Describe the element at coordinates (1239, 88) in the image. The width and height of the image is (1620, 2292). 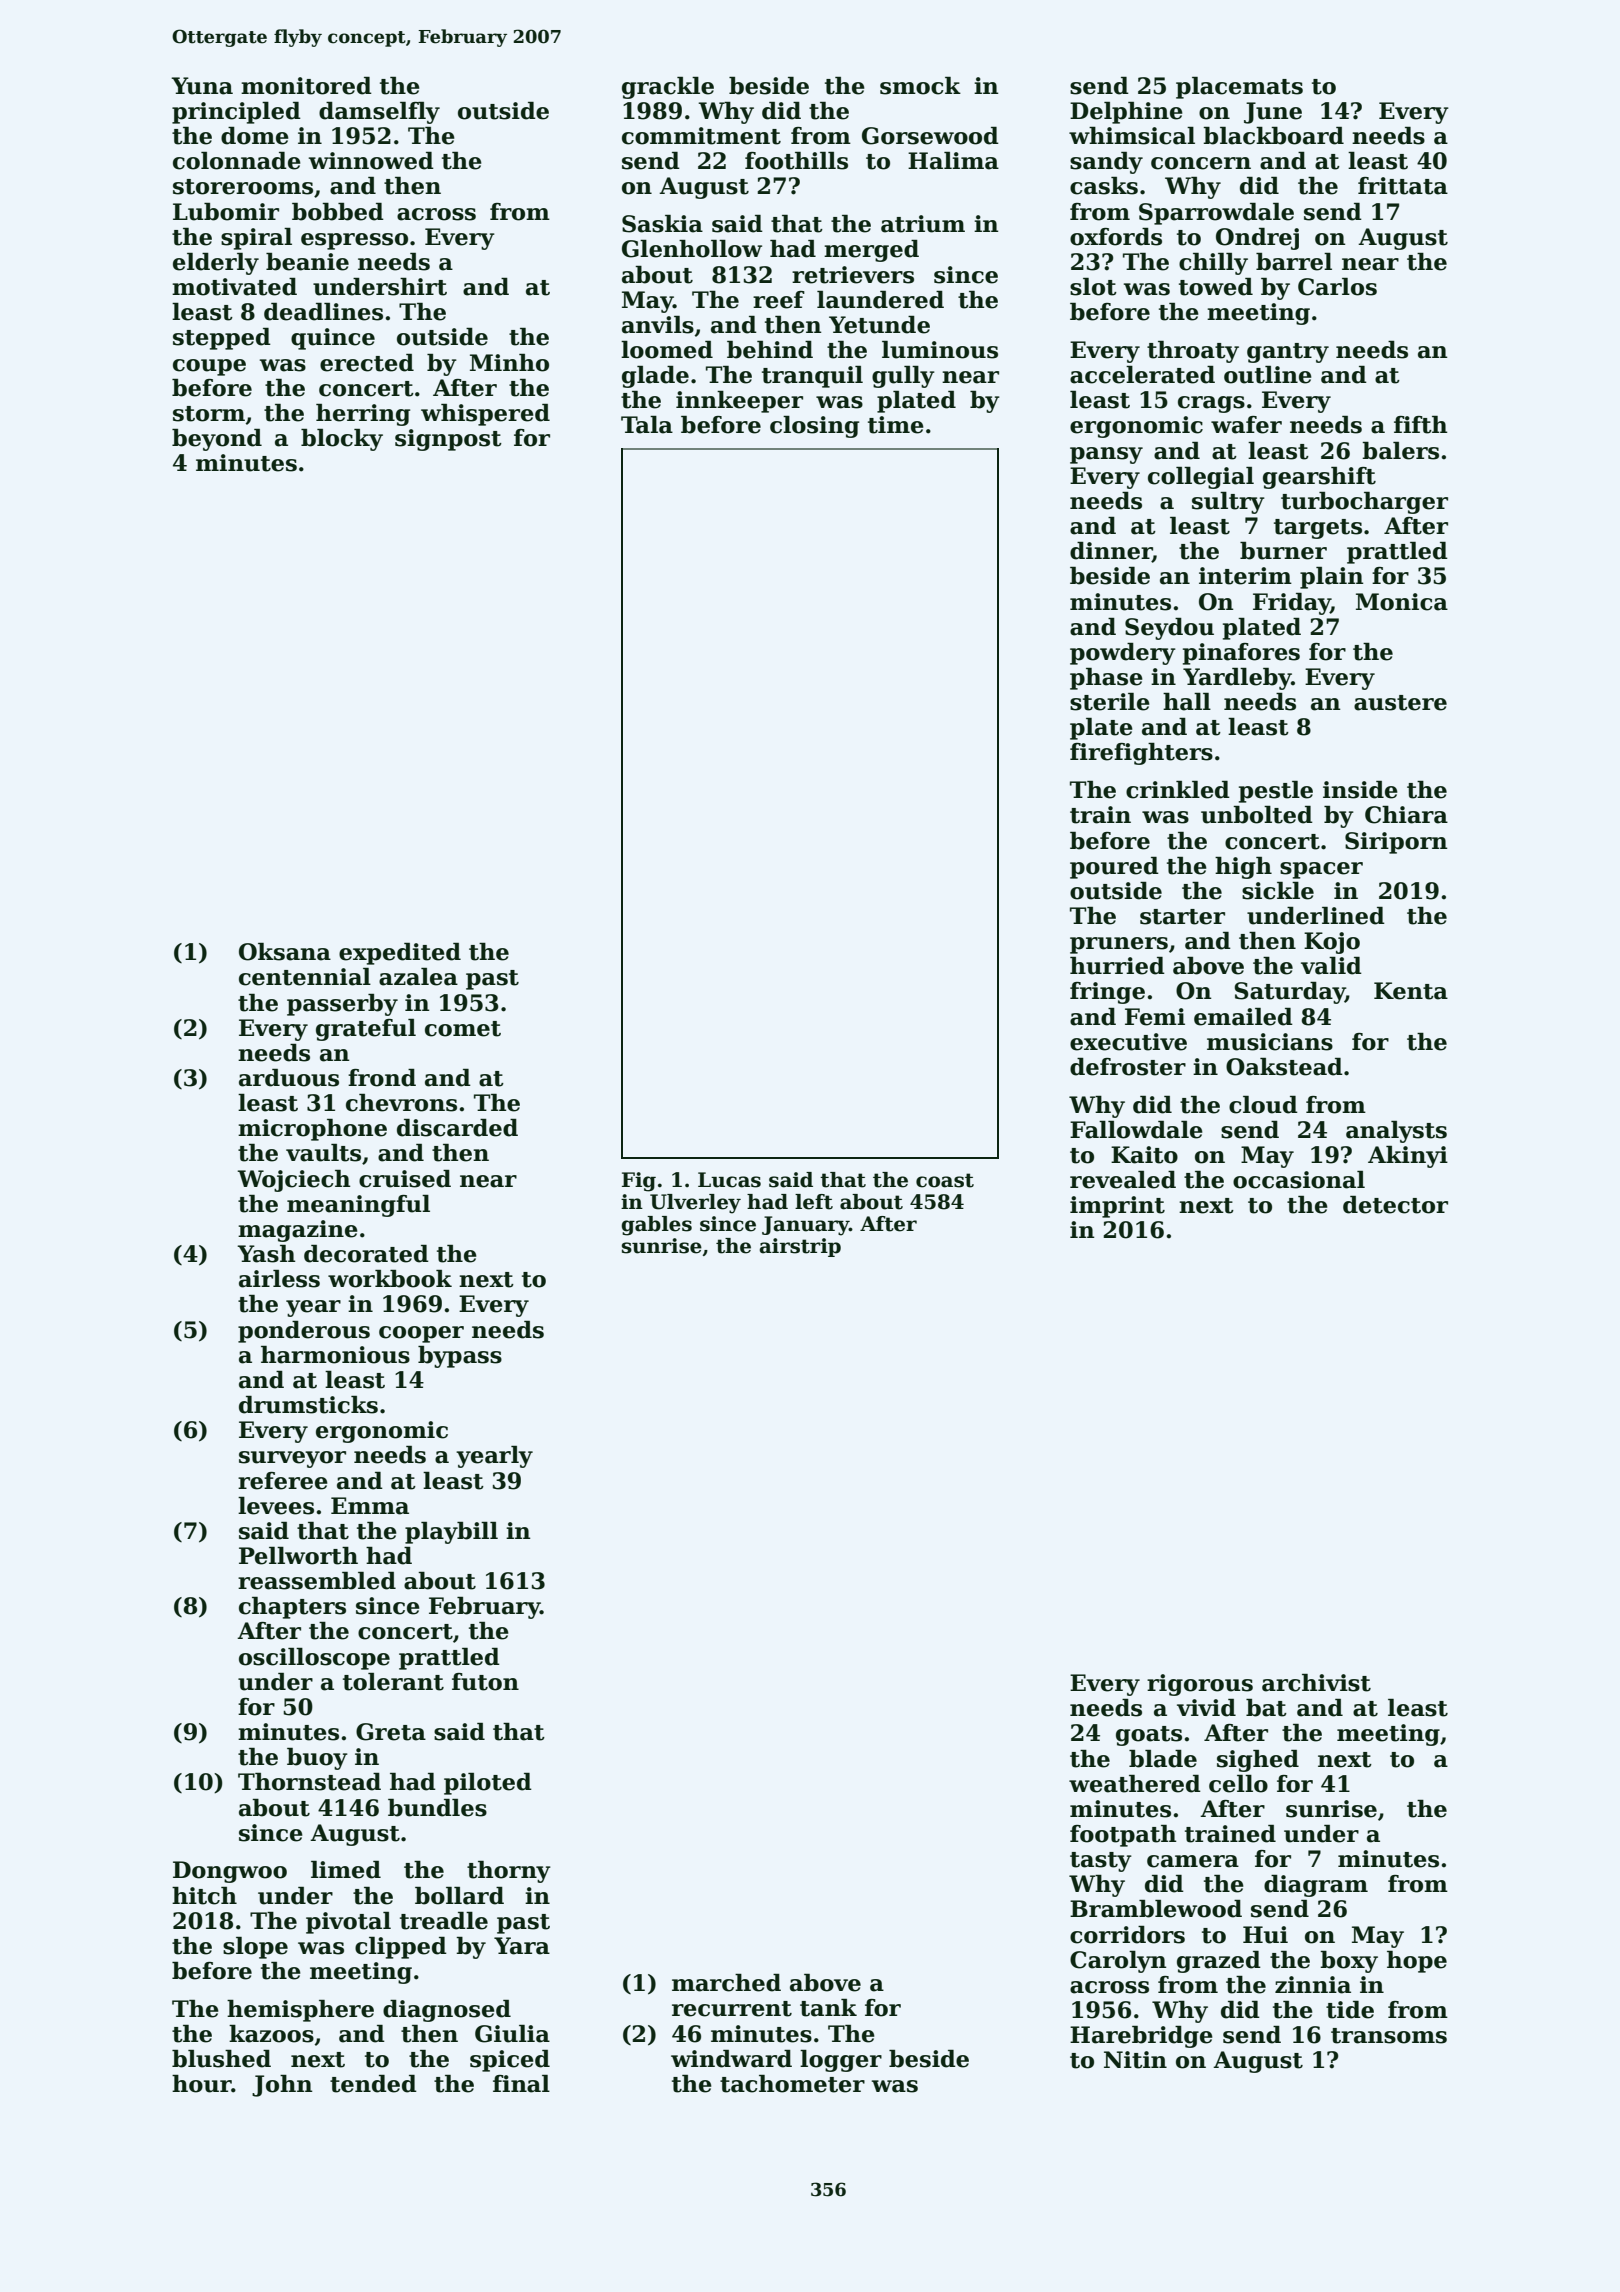
I see `placemats` at that location.
